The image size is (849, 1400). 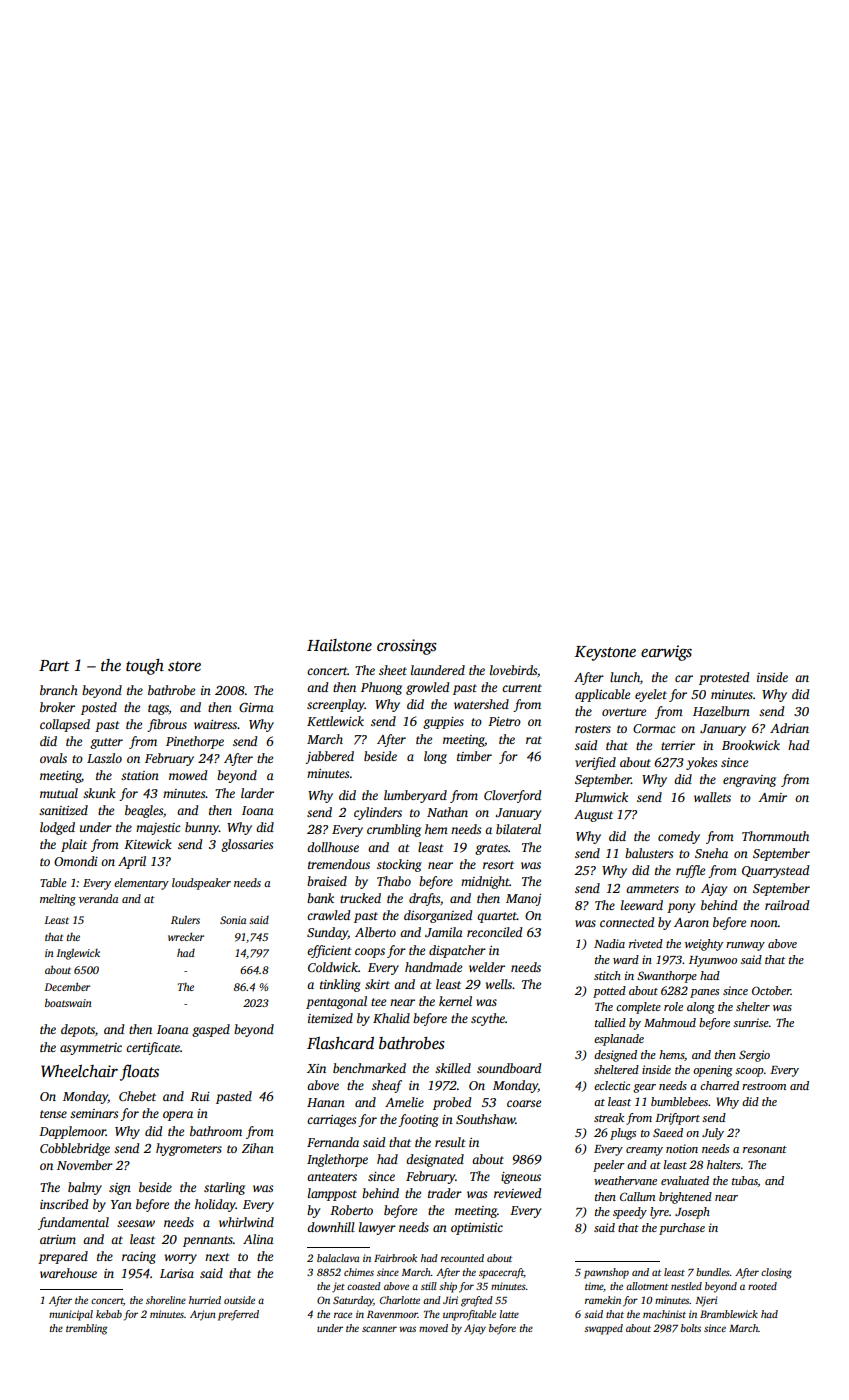 What do you see at coordinates (188, 775) in the page?
I see `mowed` at bounding box center [188, 775].
